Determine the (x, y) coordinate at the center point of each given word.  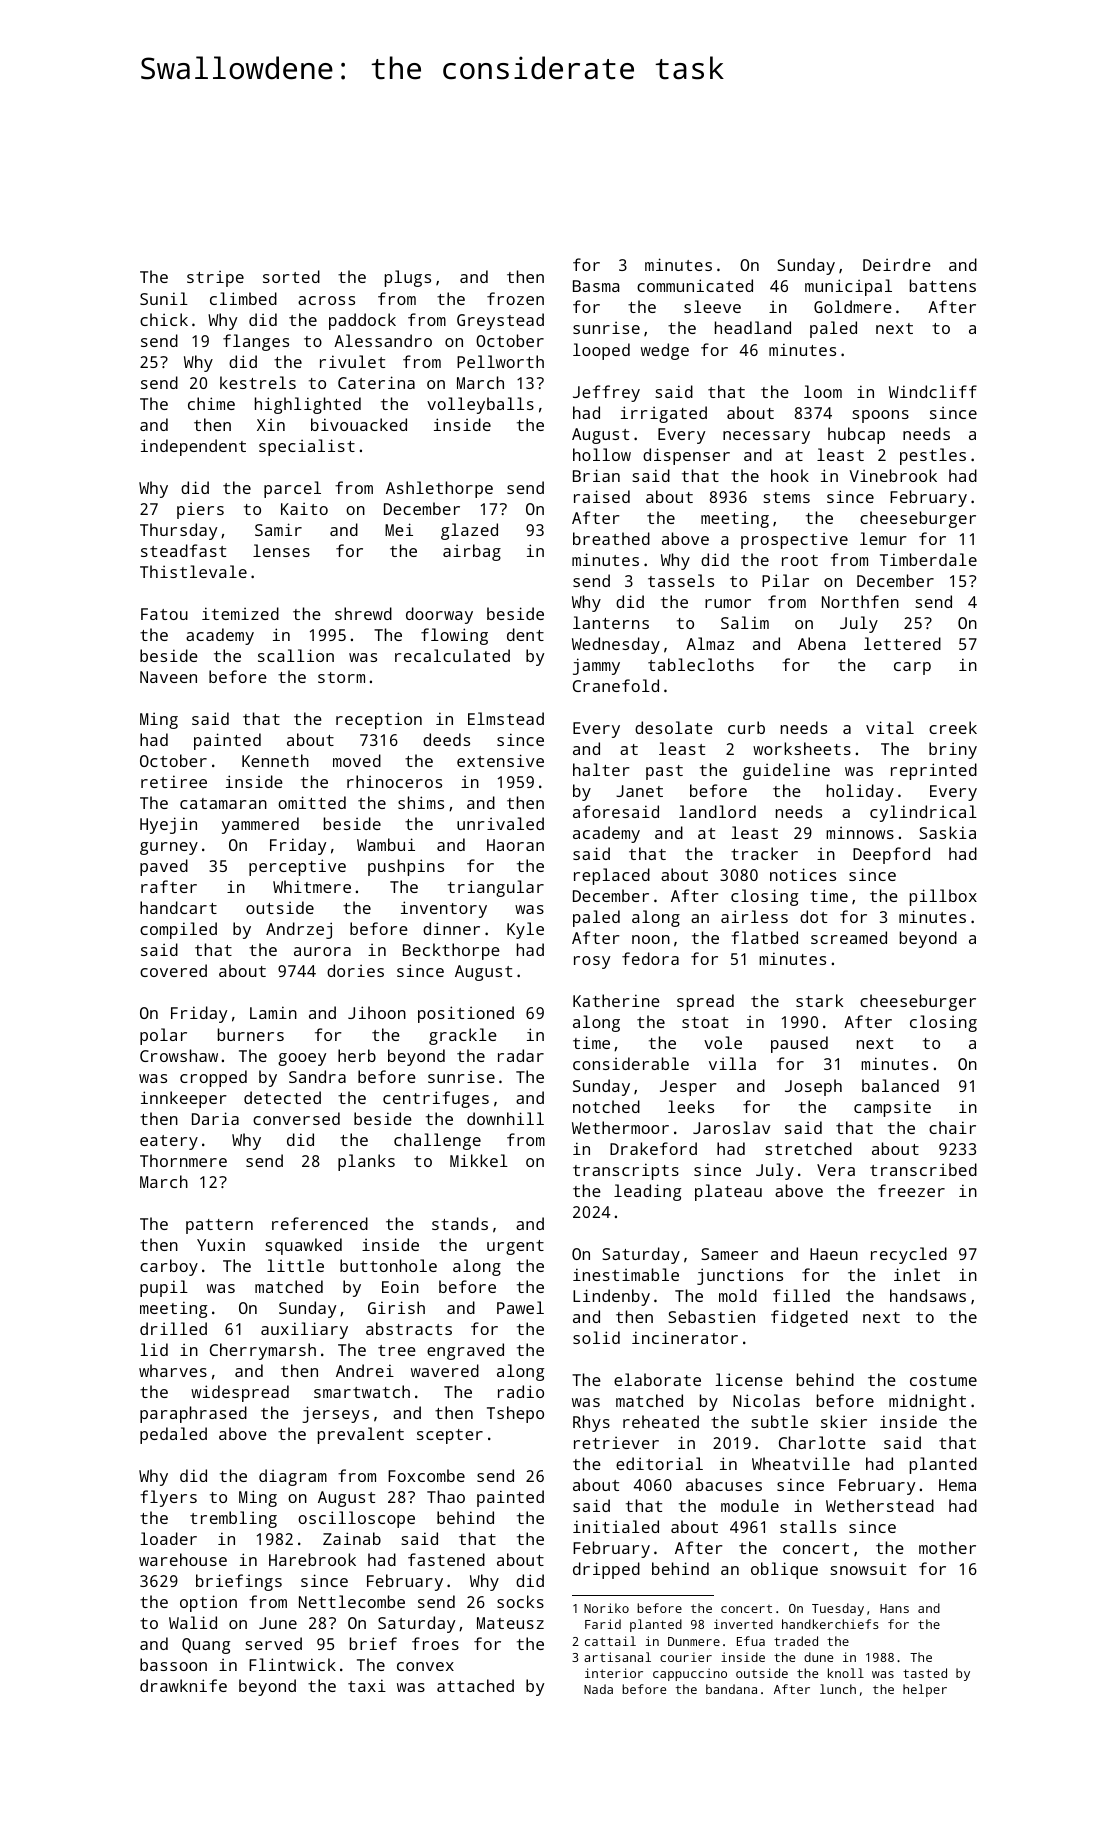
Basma (596, 286)
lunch (838, 1689)
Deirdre (897, 264)
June (278, 1623)
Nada (598, 1689)
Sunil (164, 298)
